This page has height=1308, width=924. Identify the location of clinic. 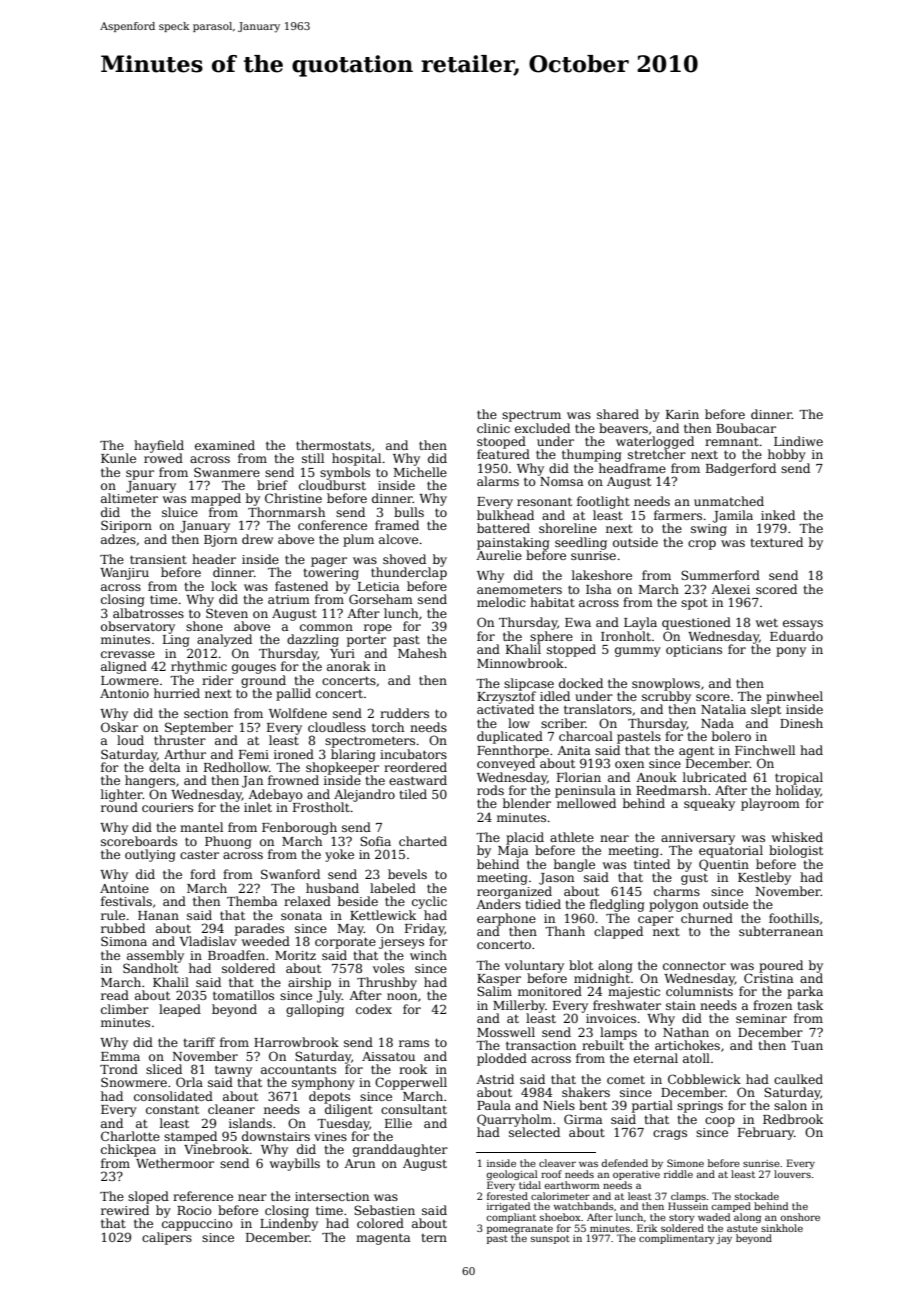
(493, 428).
